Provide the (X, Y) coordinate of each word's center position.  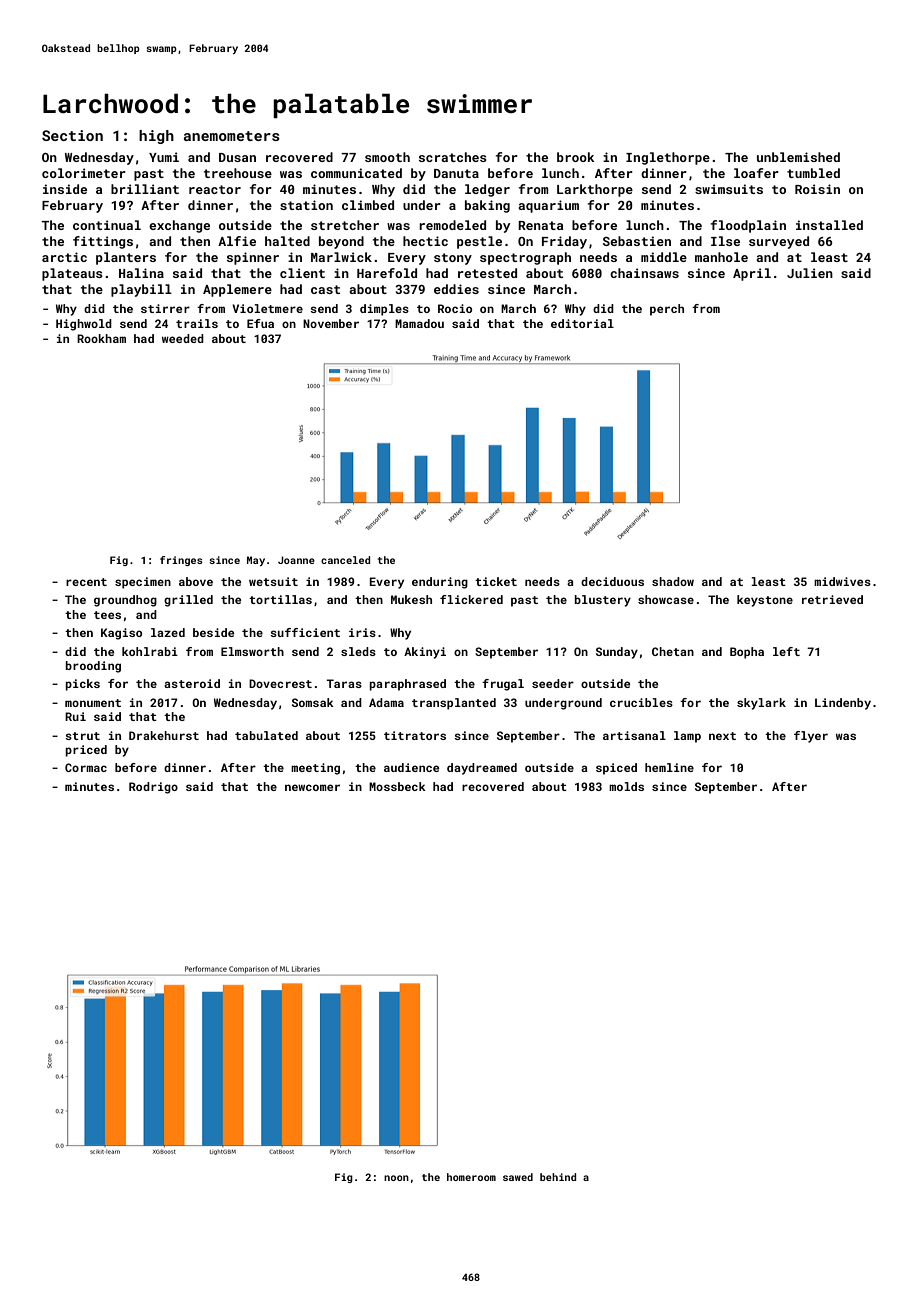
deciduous (612, 581)
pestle (479, 242)
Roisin (817, 189)
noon (396, 1178)
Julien (810, 273)
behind (558, 1177)
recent (86, 582)
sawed (518, 1177)
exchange (179, 226)
